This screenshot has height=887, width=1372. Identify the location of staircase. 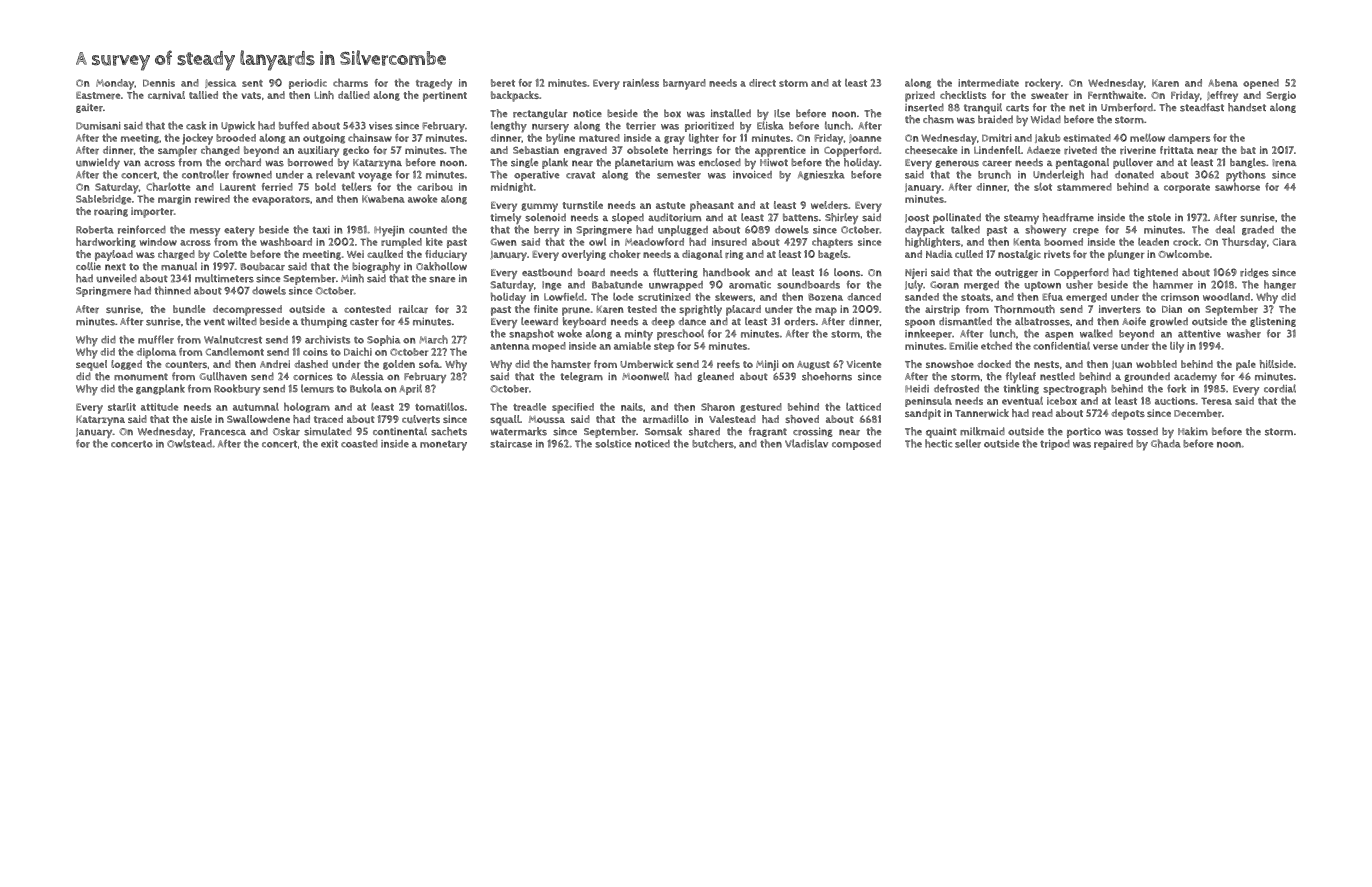
(511, 444).
